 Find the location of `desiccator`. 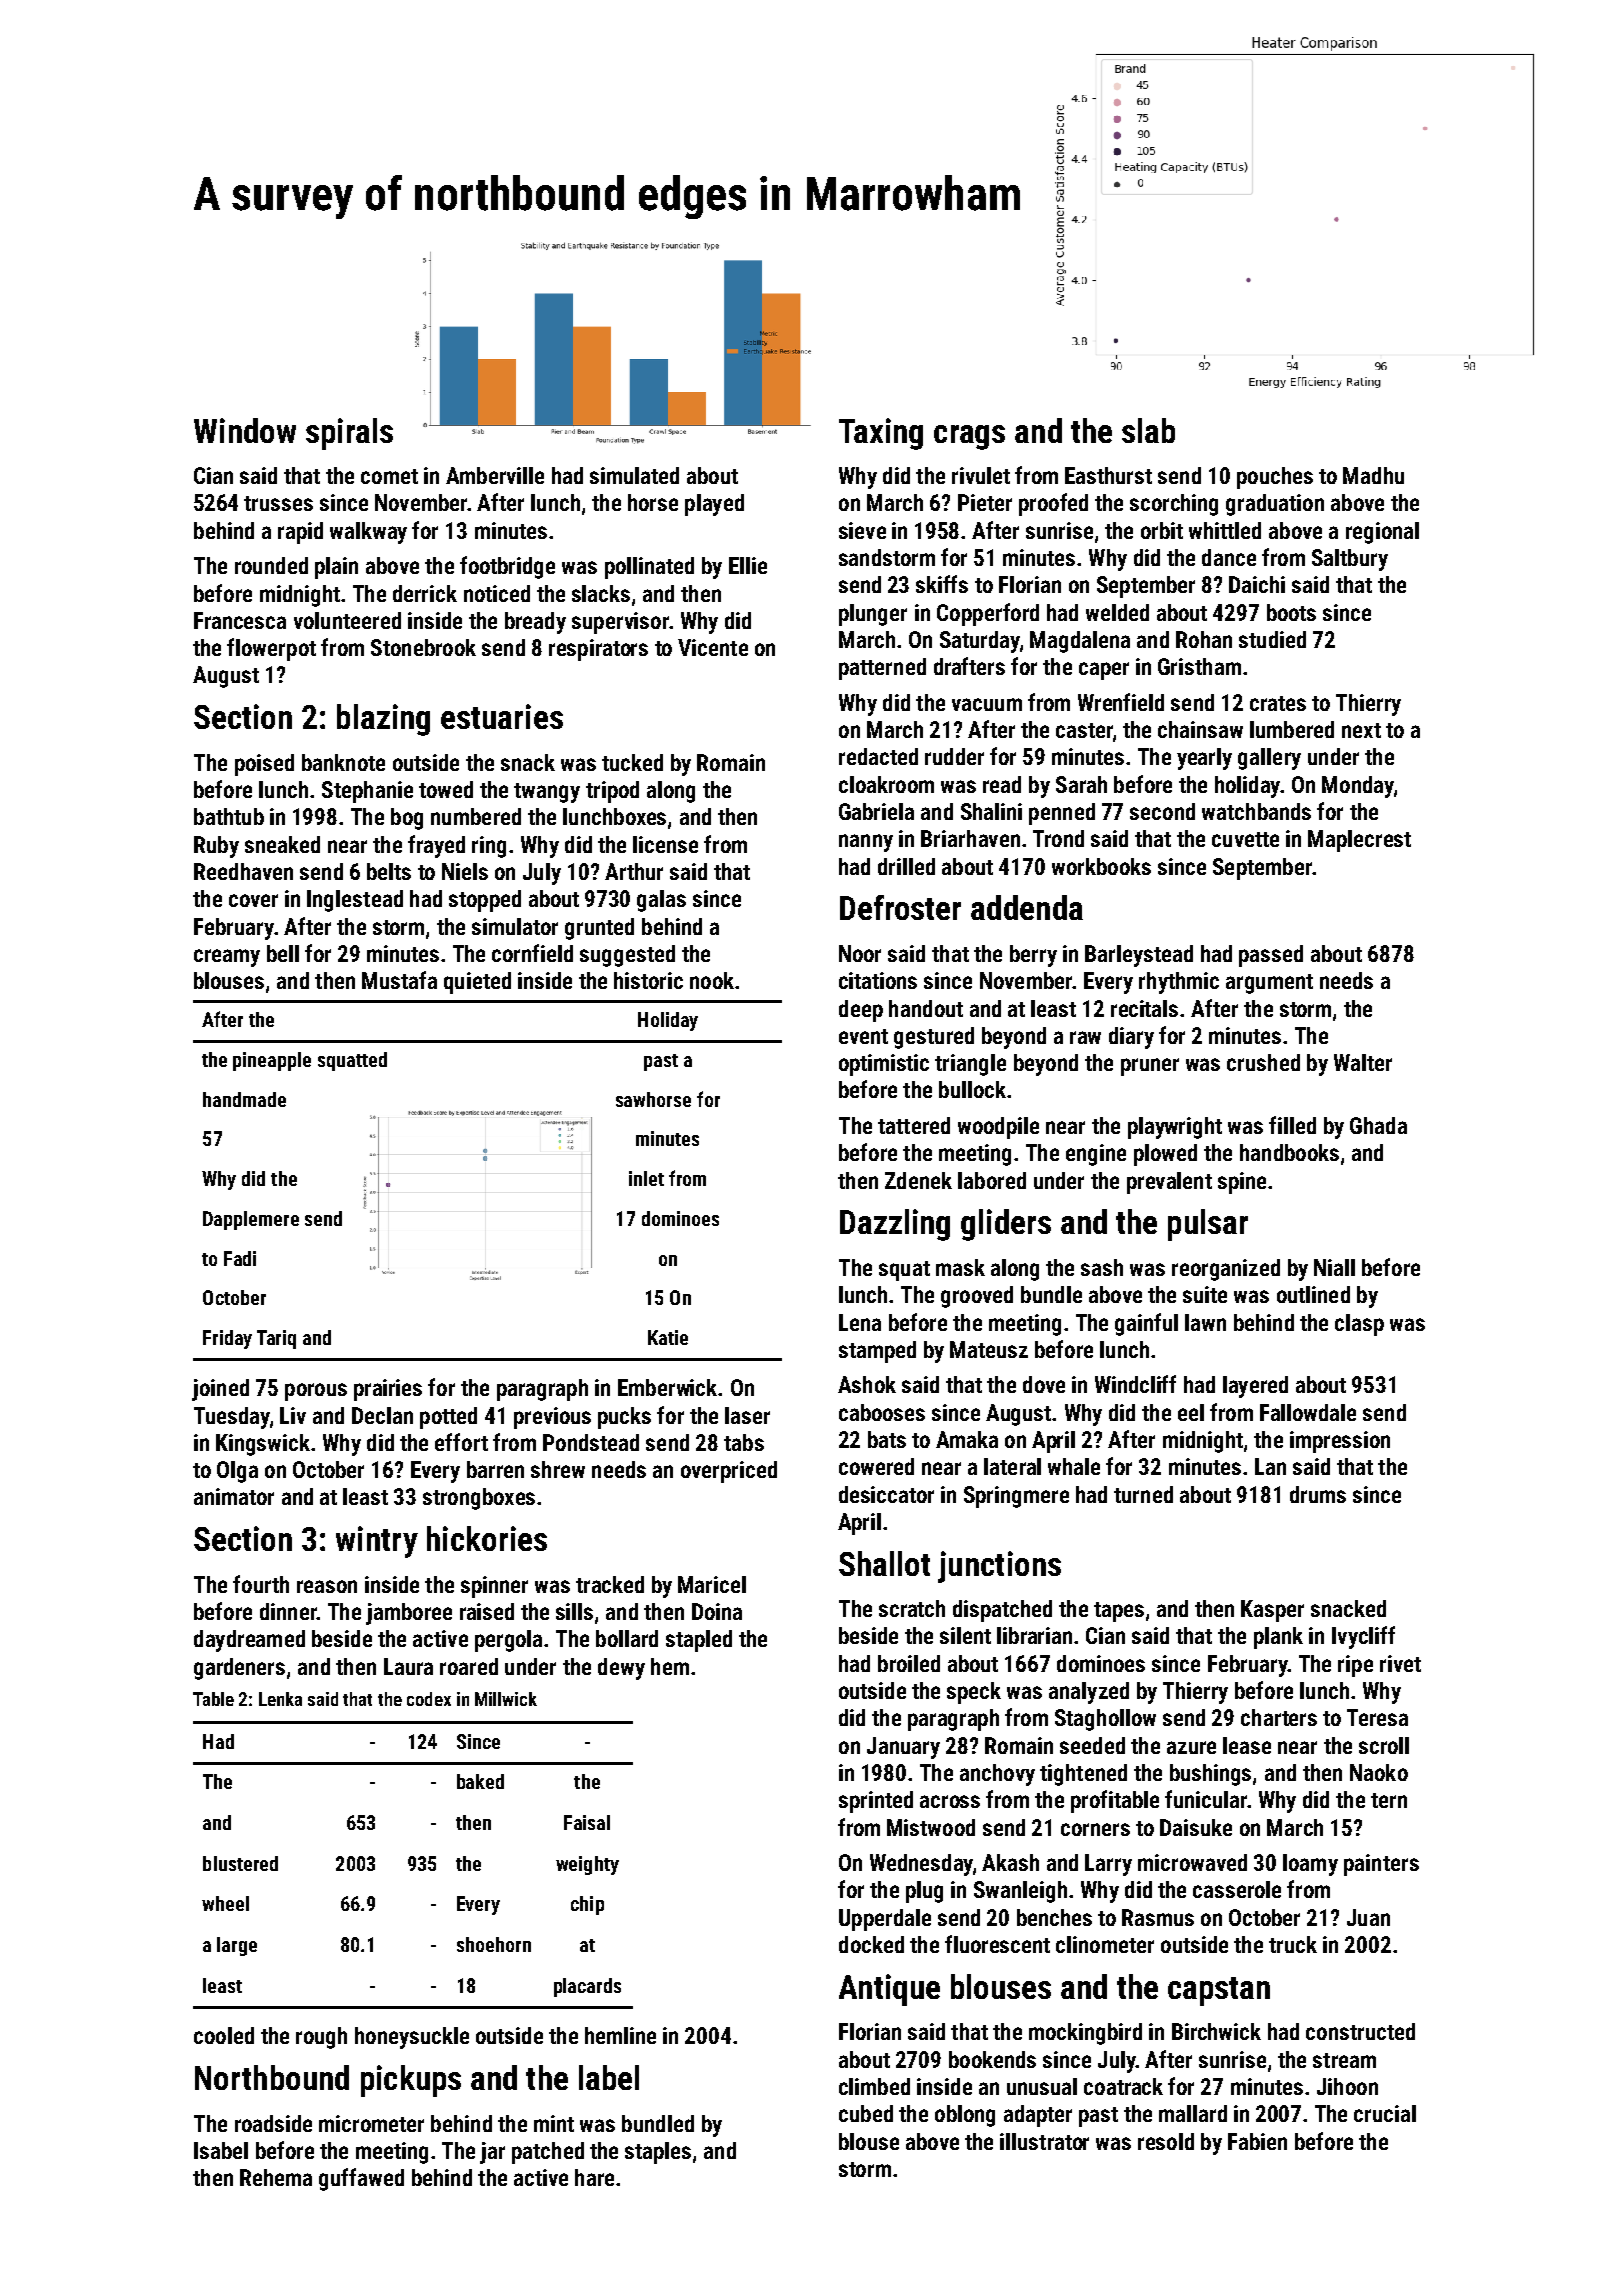

desiccator is located at coordinates (886, 1494).
